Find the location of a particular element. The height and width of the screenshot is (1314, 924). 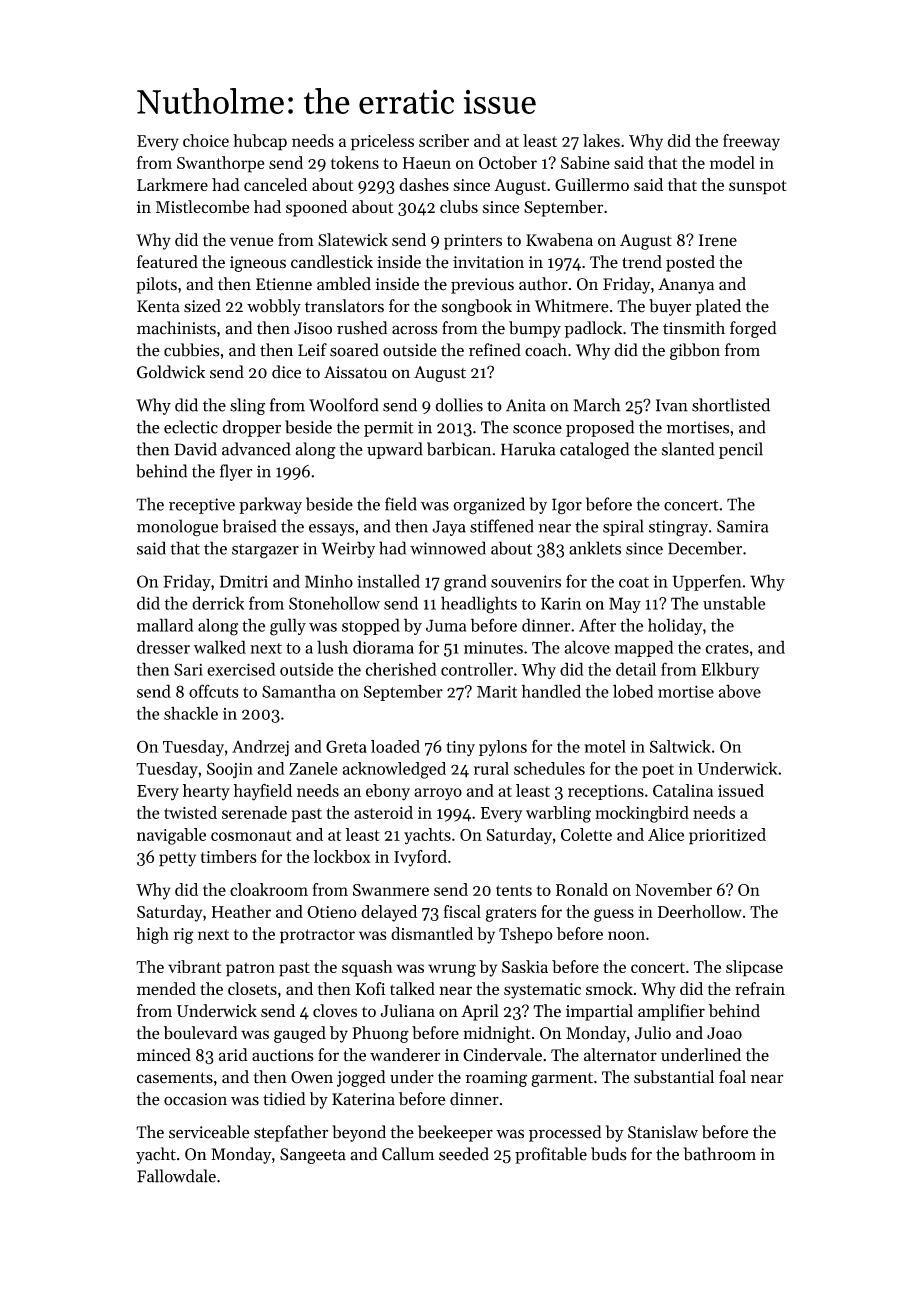

serenade is located at coordinates (254, 812).
